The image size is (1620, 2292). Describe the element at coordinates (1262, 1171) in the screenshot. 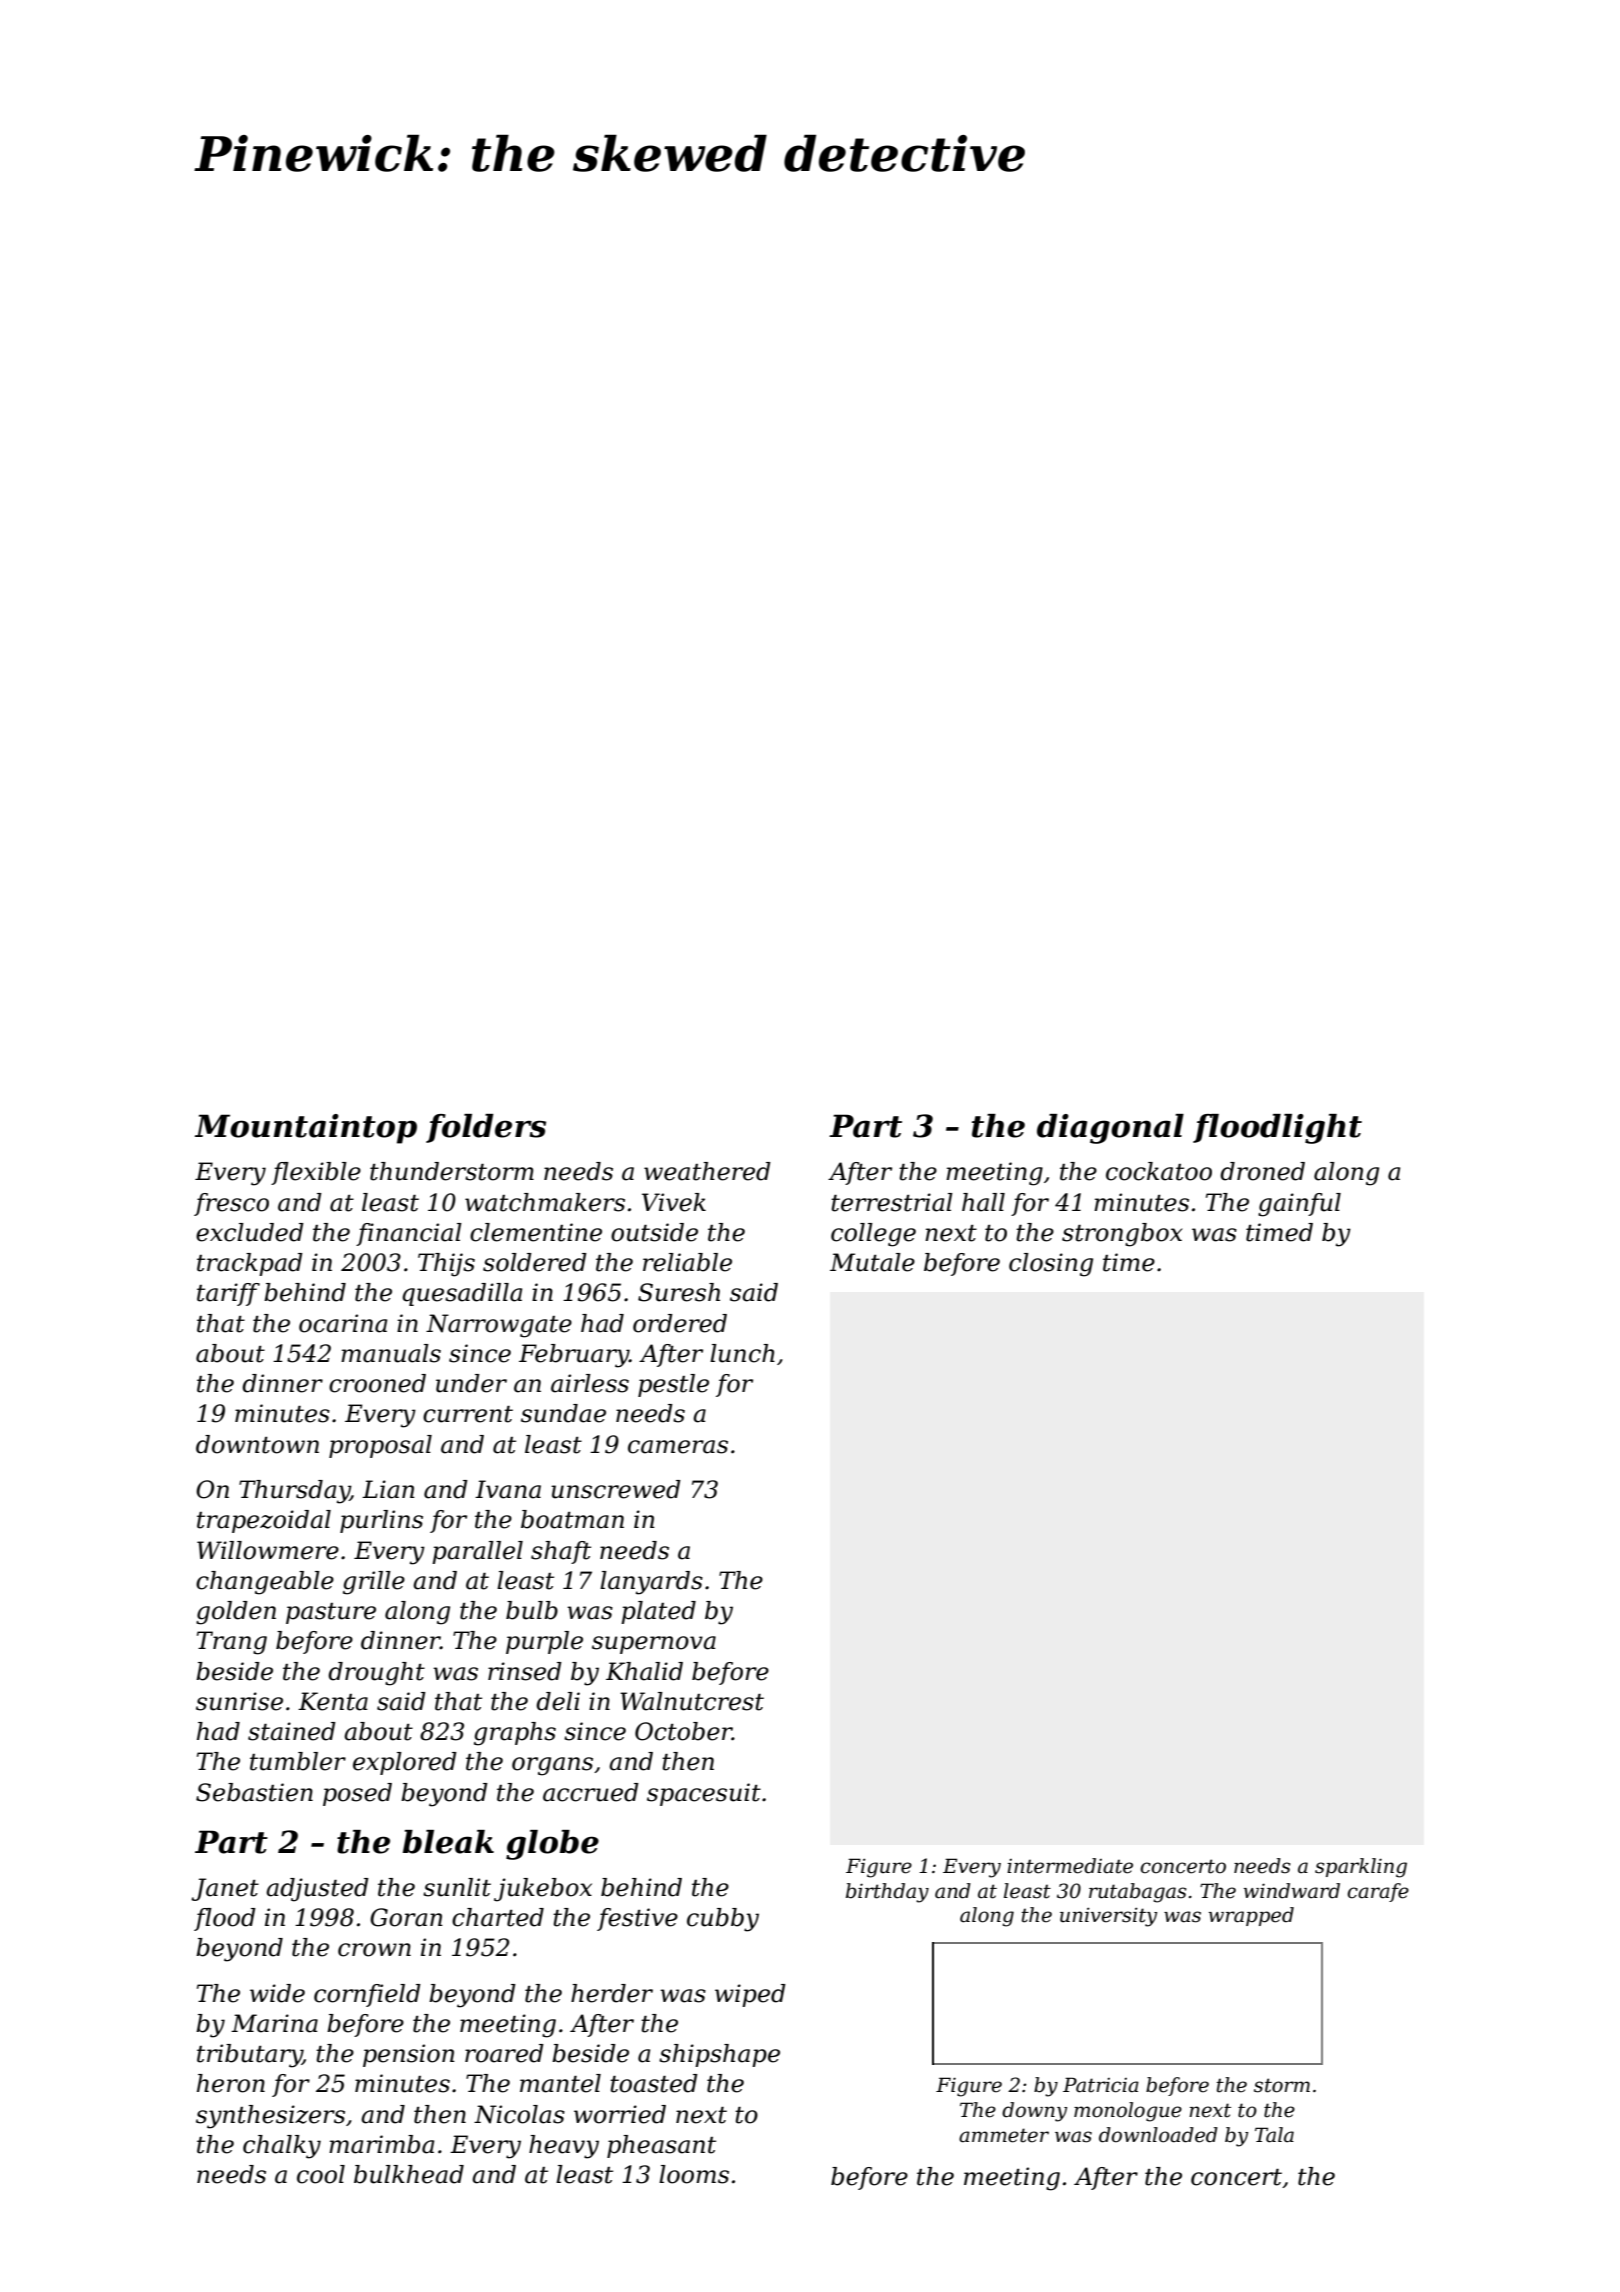

I see `droned` at that location.
